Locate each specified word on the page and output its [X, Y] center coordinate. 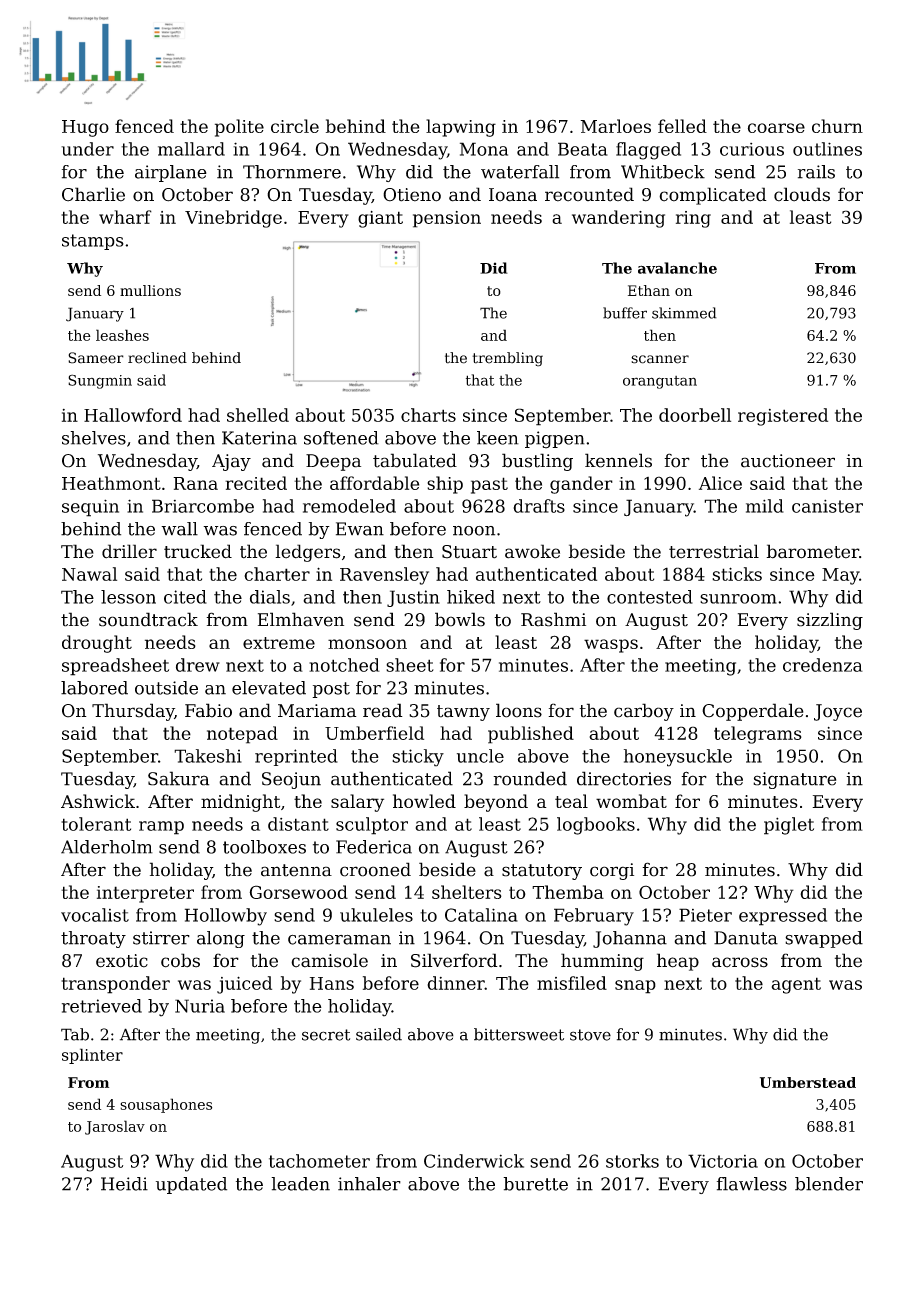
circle [295, 126]
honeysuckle [678, 758]
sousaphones [166, 1105]
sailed [379, 1034]
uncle [480, 756]
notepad [242, 735]
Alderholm [107, 847]
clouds [802, 194]
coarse [776, 128]
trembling [507, 359]
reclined [157, 358]
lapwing [461, 128]
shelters [467, 892]
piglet [789, 826]
